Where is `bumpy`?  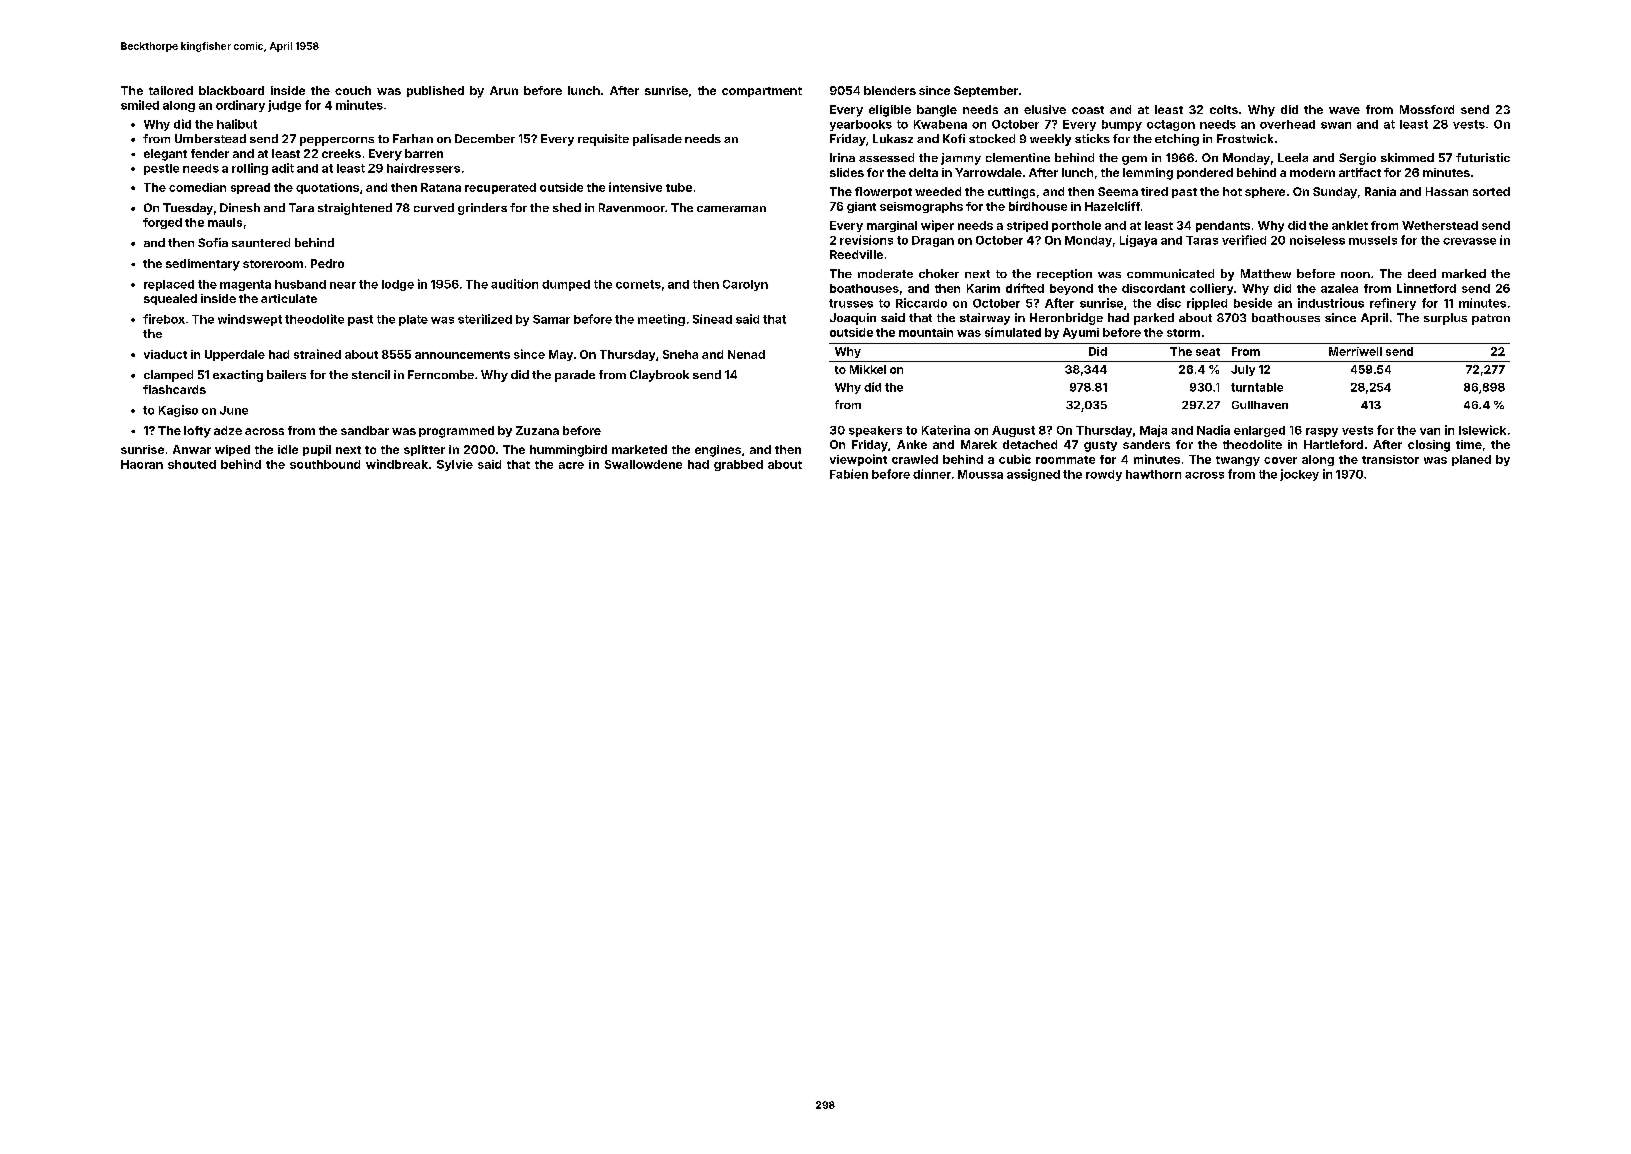 bumpy is located at coordinates (1122, 125).
